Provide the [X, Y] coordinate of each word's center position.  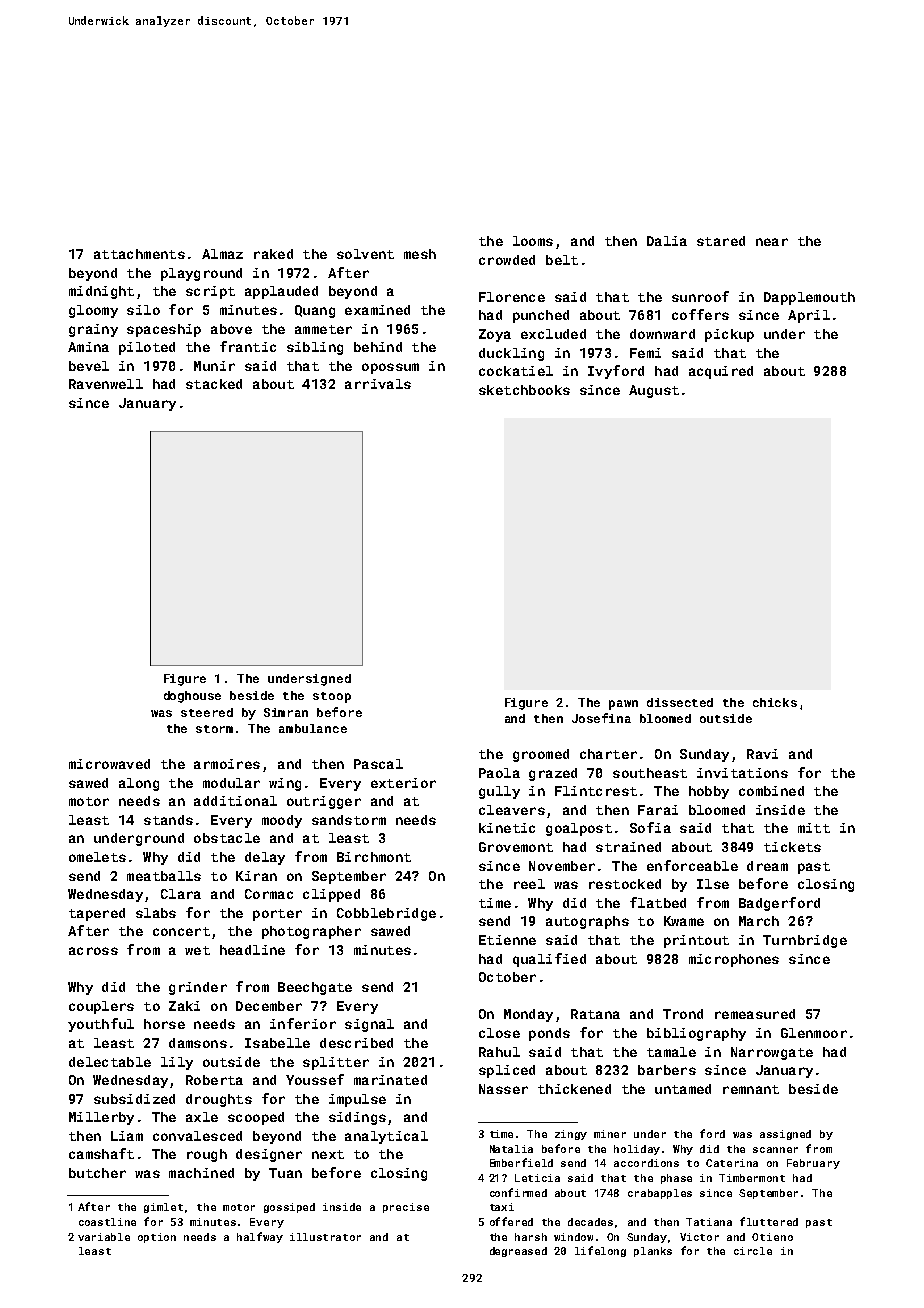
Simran [286, 712]
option [157, 1238]
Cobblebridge [386, 914]
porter [277, 915]
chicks [775, 702]
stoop [332, 697]
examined [377, 310]
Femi [645, 353]
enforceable [692, 865]
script [210, 292]
